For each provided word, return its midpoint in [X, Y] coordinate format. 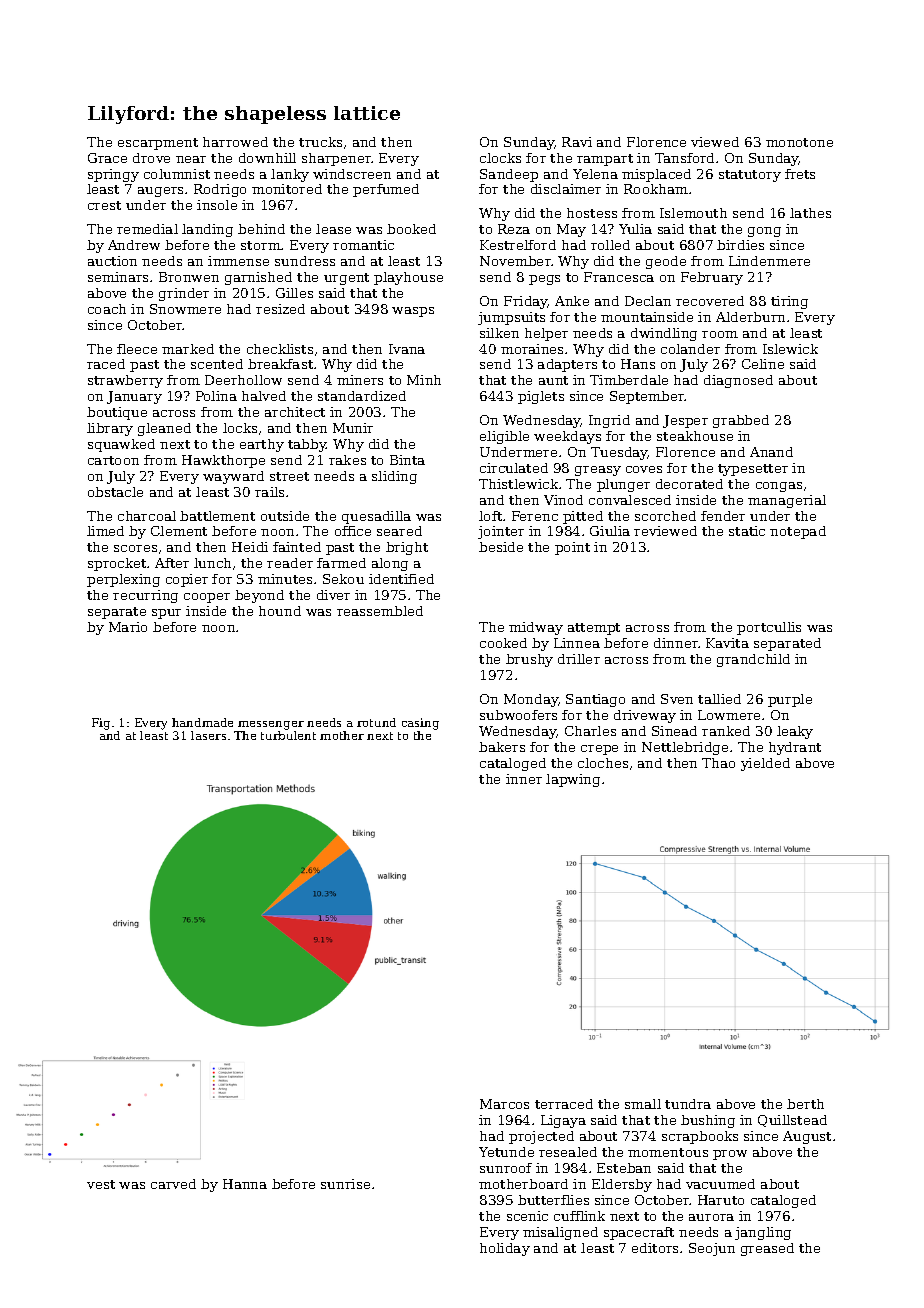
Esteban [624, 1168]
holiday [505, 1249]
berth [805, 1104]
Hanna [245, 1184]
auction [112, 261]
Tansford [684, 158]
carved [173, 1184]
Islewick [790, 349]
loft [490, 516]
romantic [363, 245]
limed [105, 531]
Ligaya [563, 1121]
